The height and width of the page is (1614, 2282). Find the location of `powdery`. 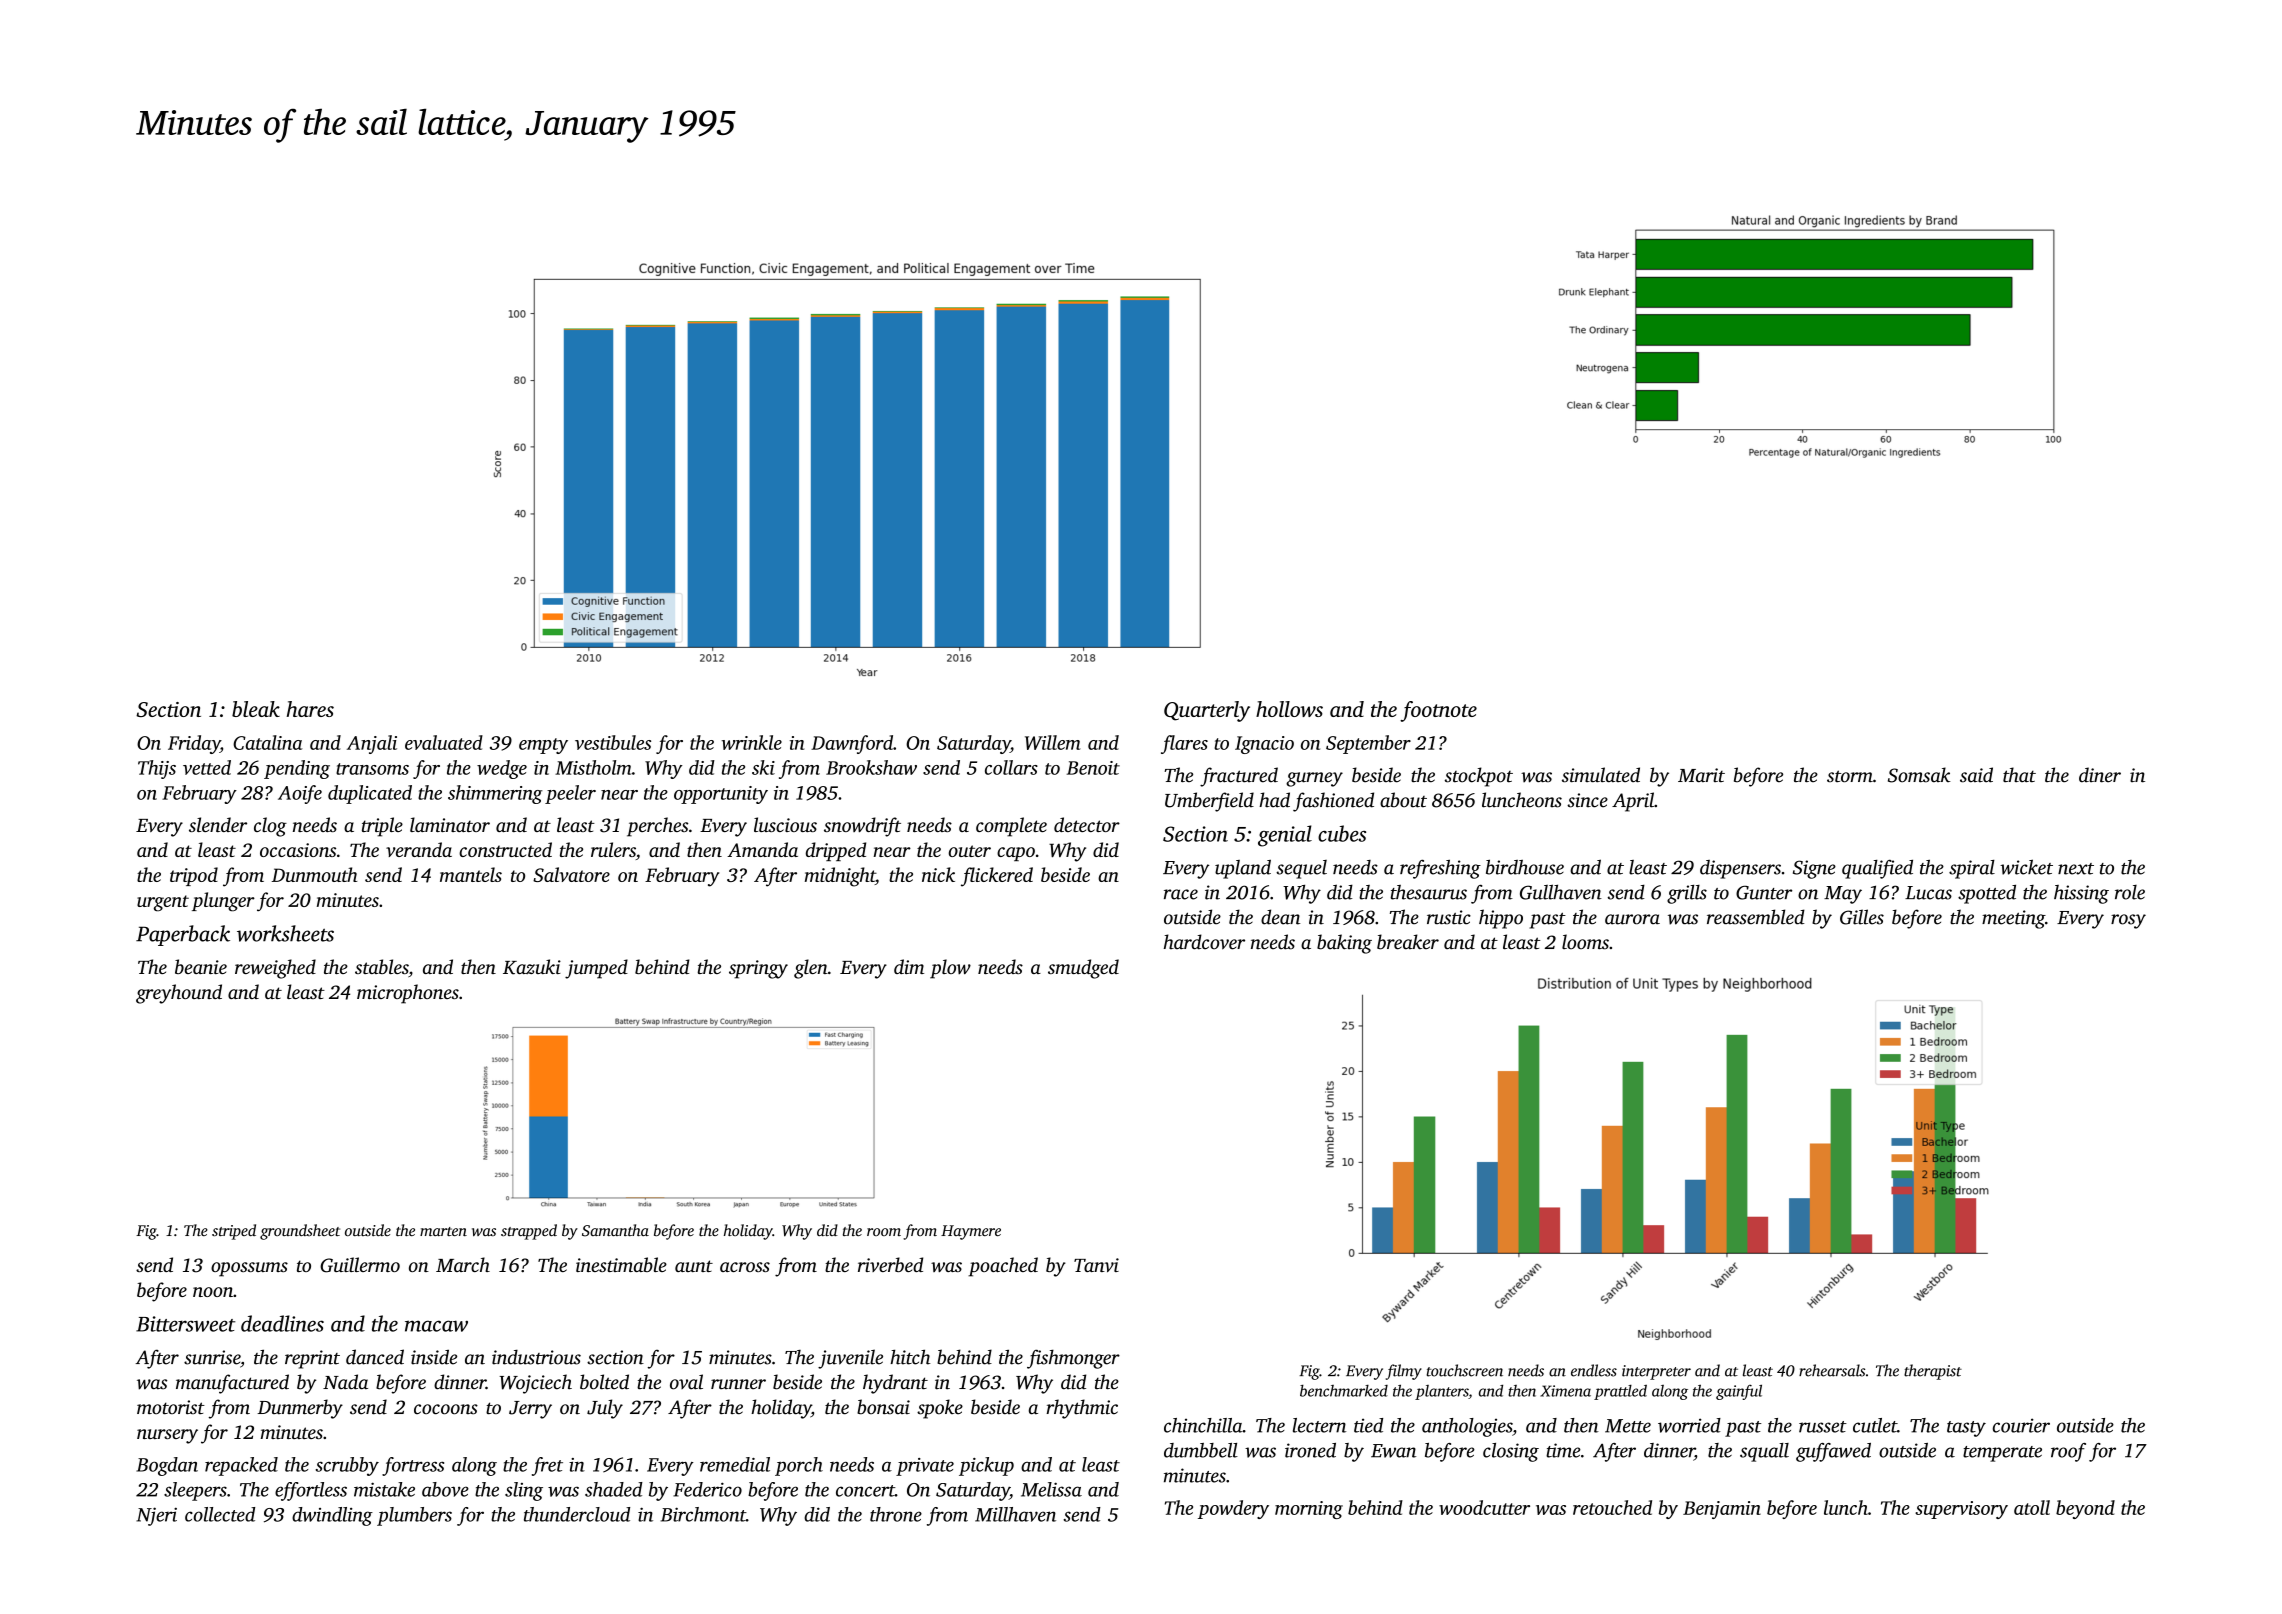

powdery is located at coordinates (1233, 1509).
